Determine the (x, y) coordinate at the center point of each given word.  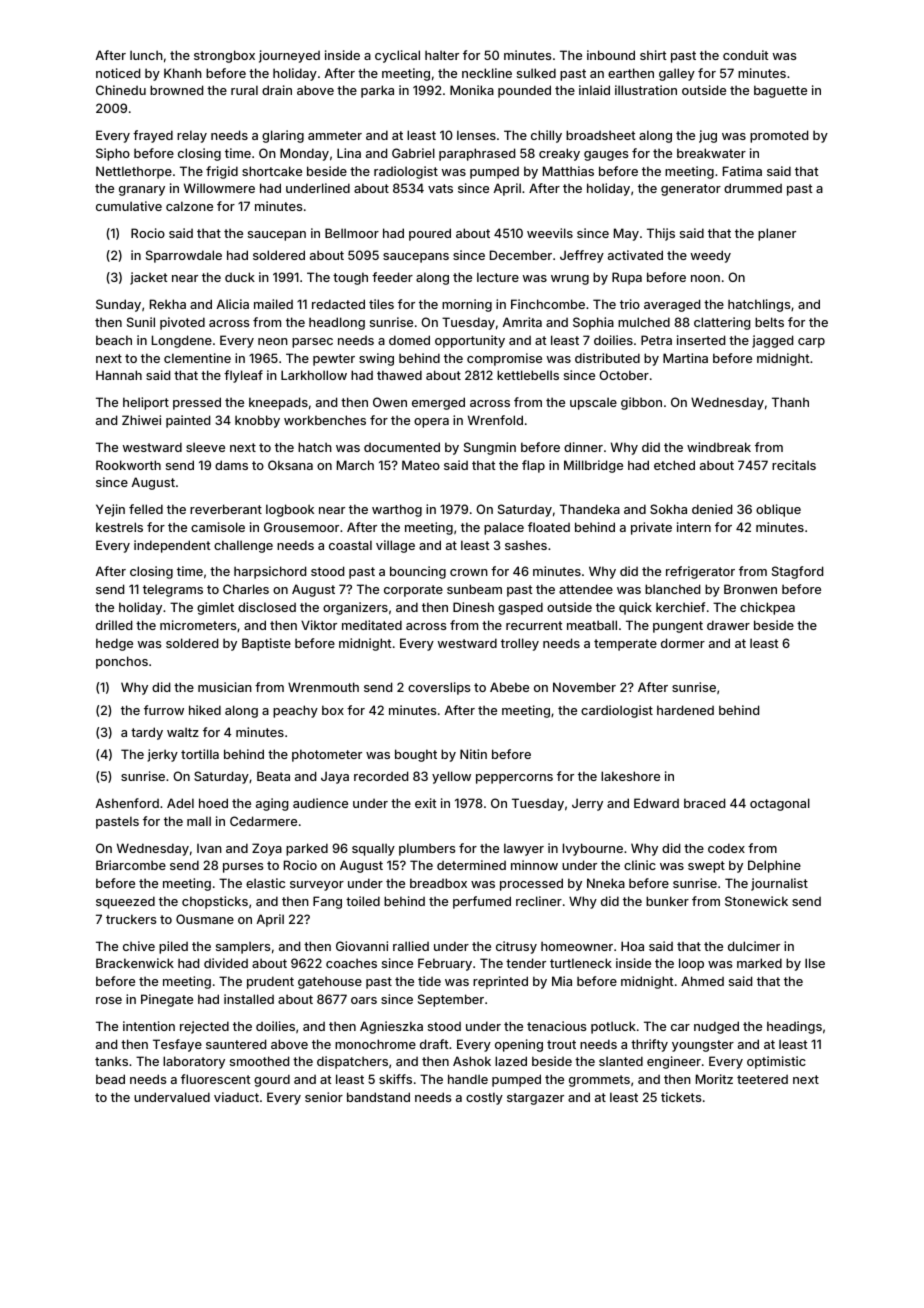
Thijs (661, 234)
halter (442, 55)
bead (110, 1079)
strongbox (224, 56)
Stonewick (756, 901)
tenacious (556, 1026)
